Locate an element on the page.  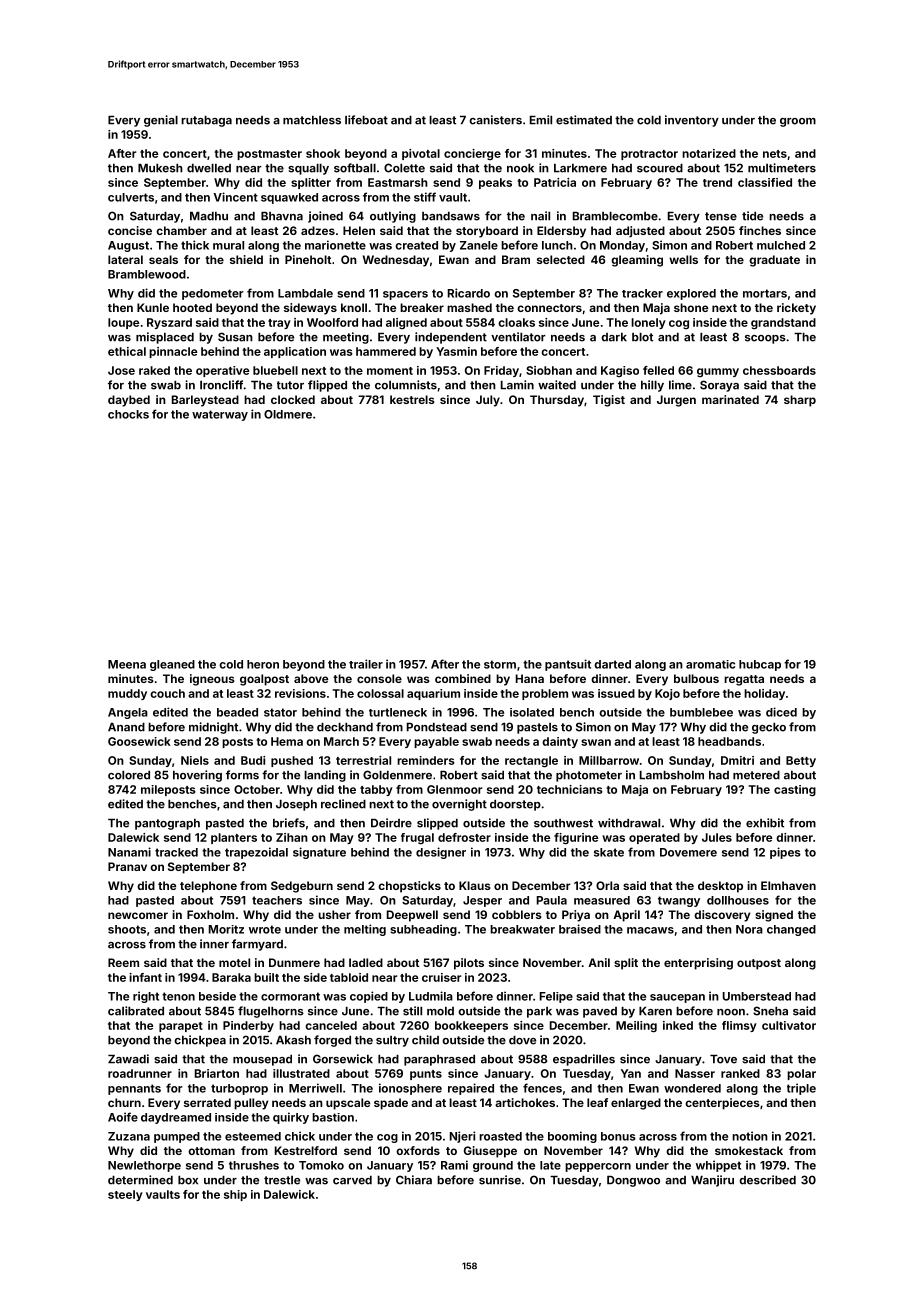
inventory is located at coordinates (692, 121).
